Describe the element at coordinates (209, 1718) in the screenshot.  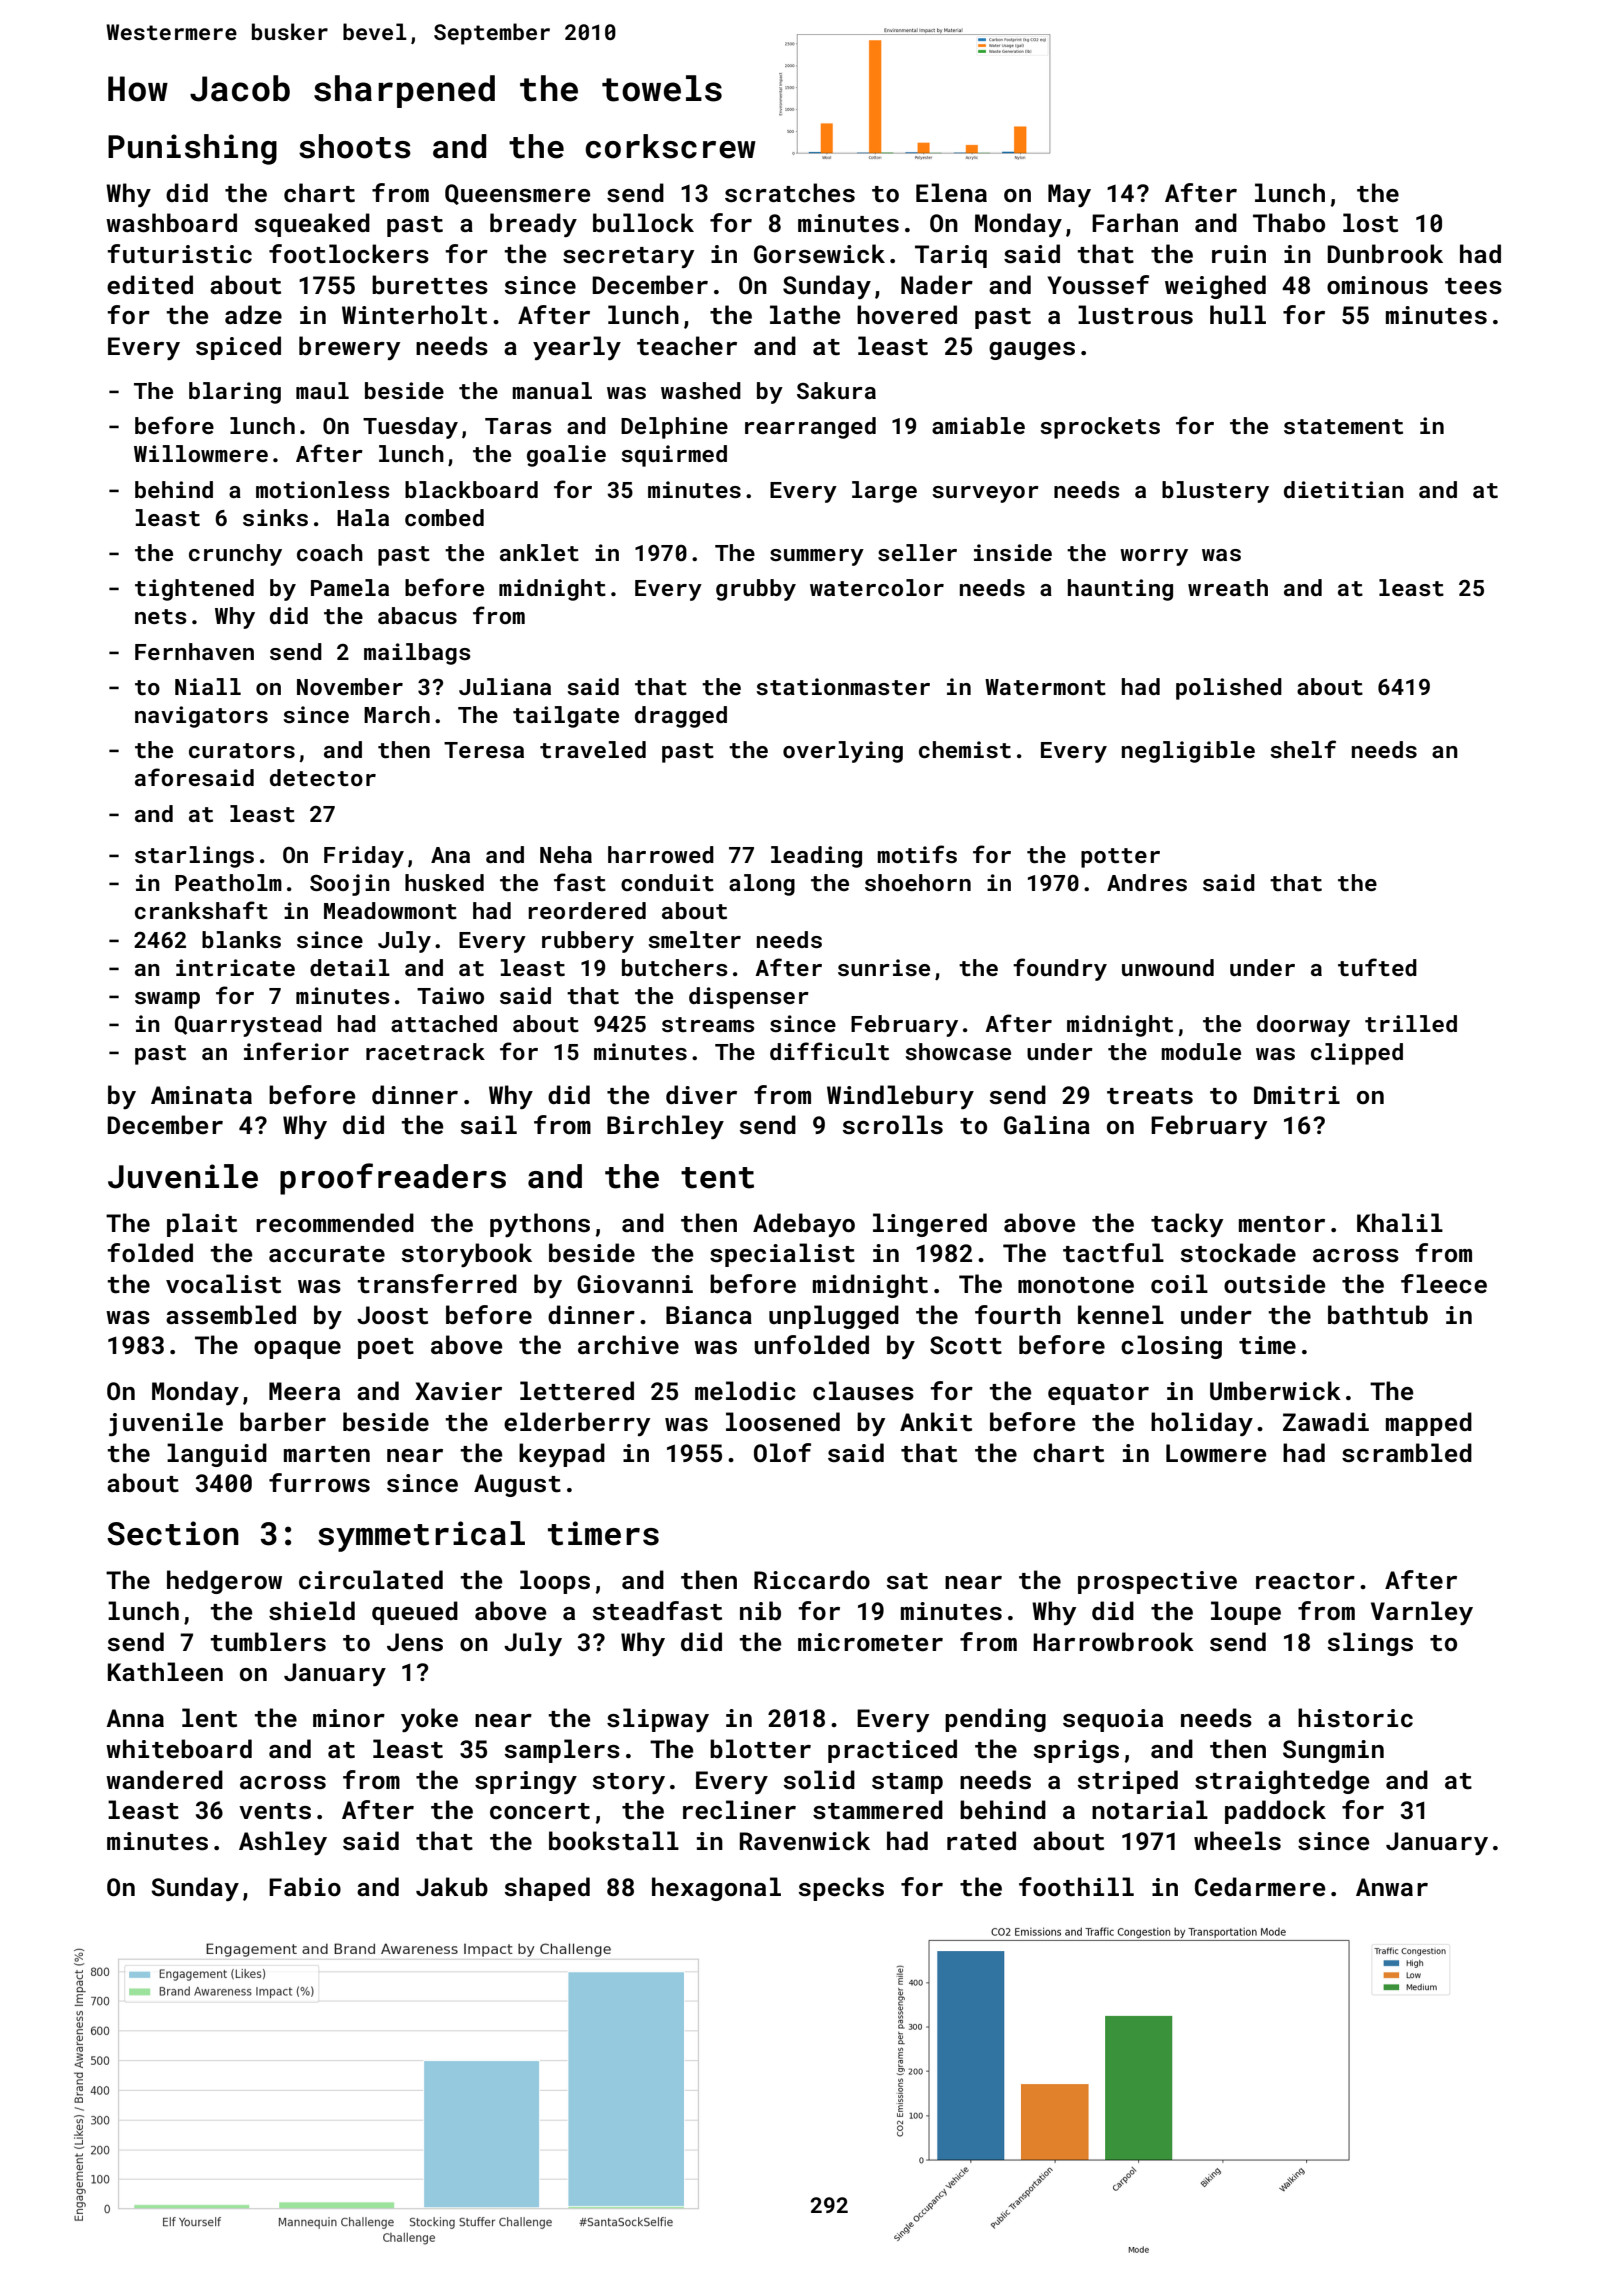
I see `lent` at that location.
